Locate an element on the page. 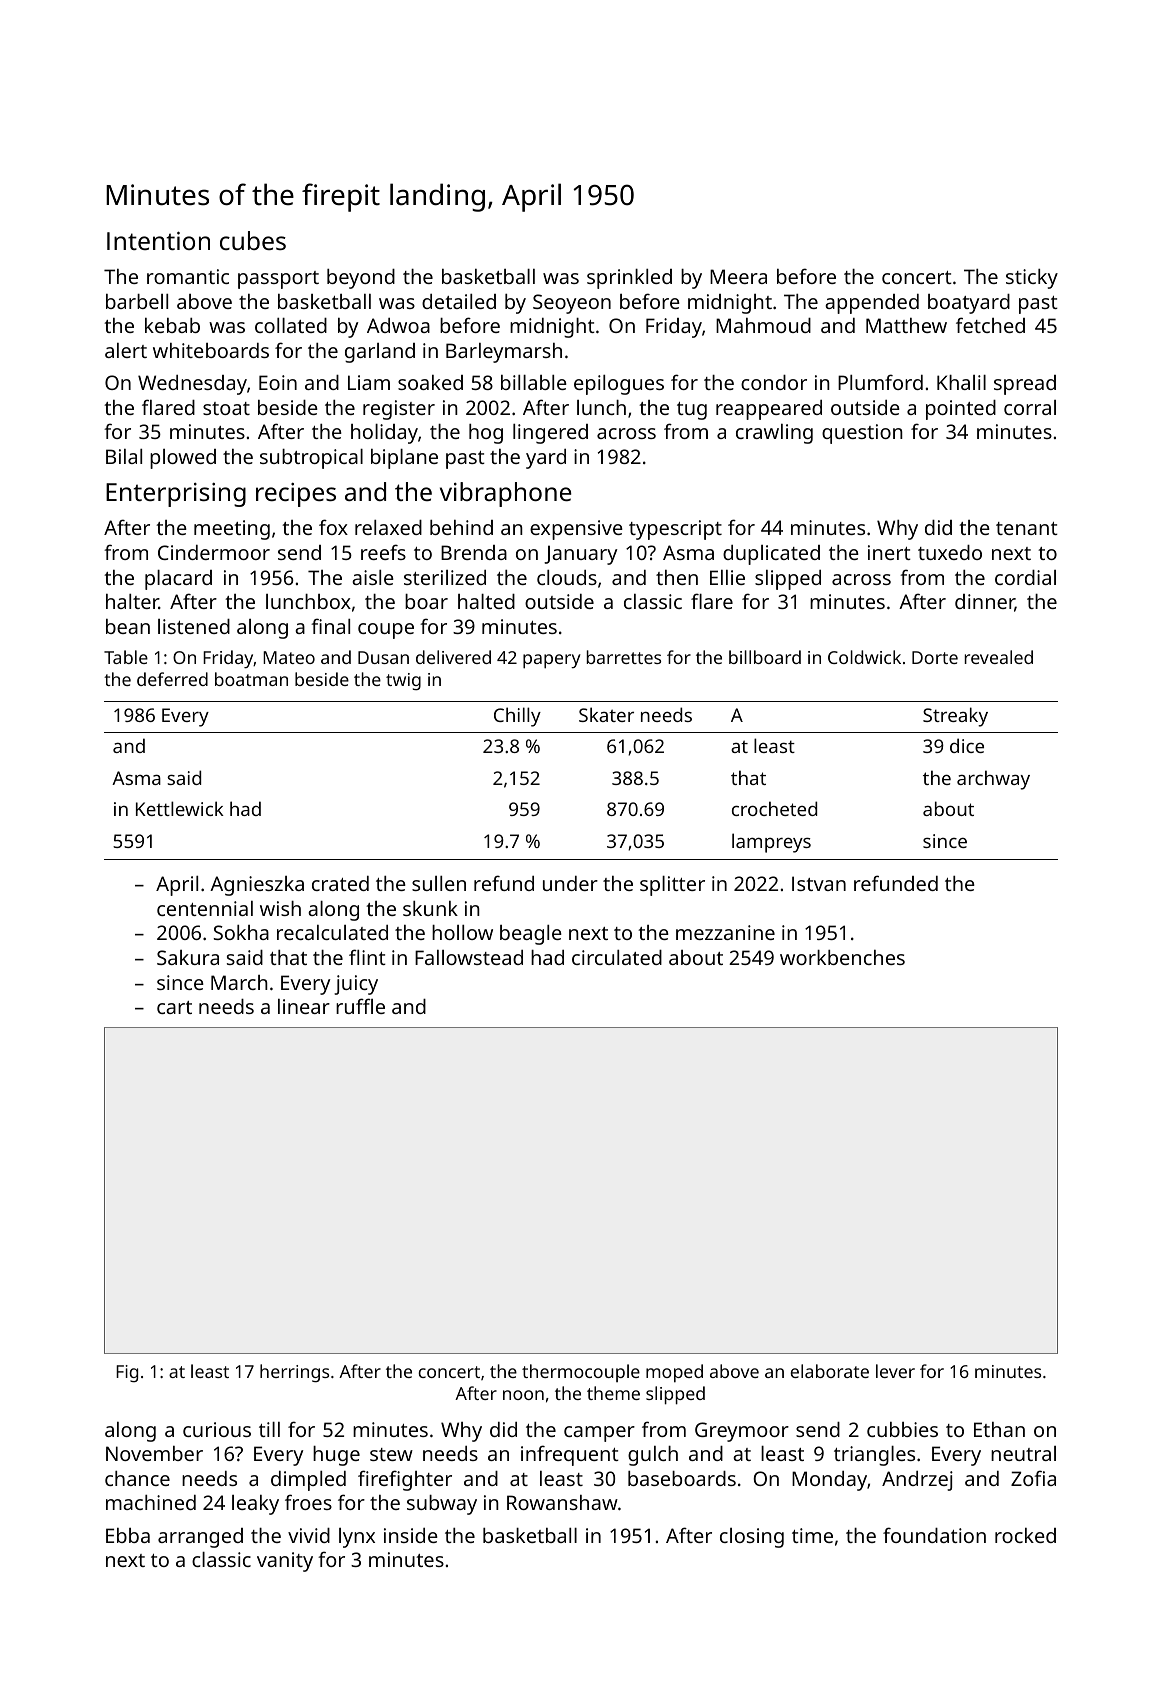 This page has width=1162, height=1683. cubbies is located at coordinates (902, 1429).
